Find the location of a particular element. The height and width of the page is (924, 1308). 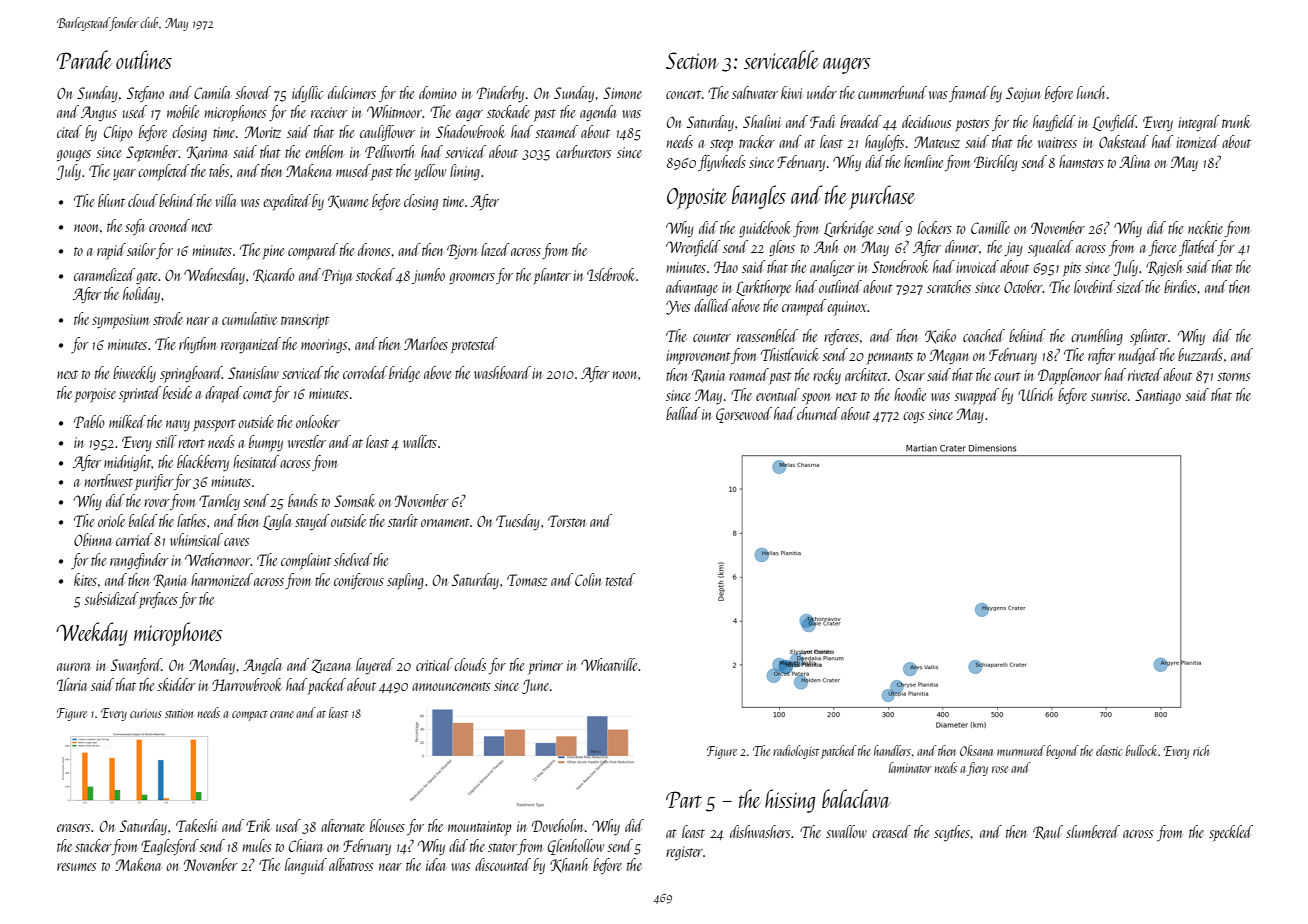

Simone is located at coordinates (622, 93).
